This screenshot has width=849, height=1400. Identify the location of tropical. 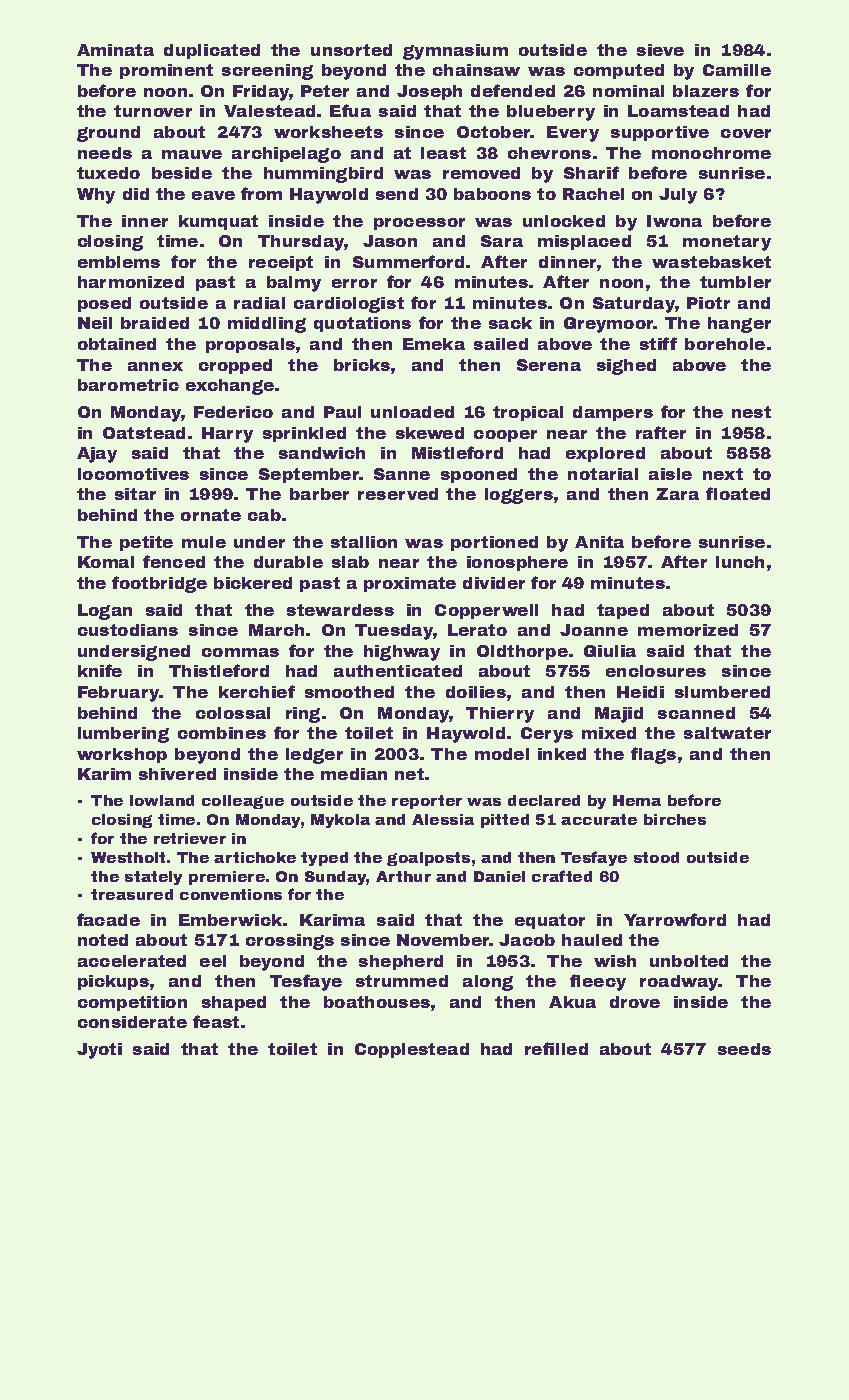
(528, 413).
